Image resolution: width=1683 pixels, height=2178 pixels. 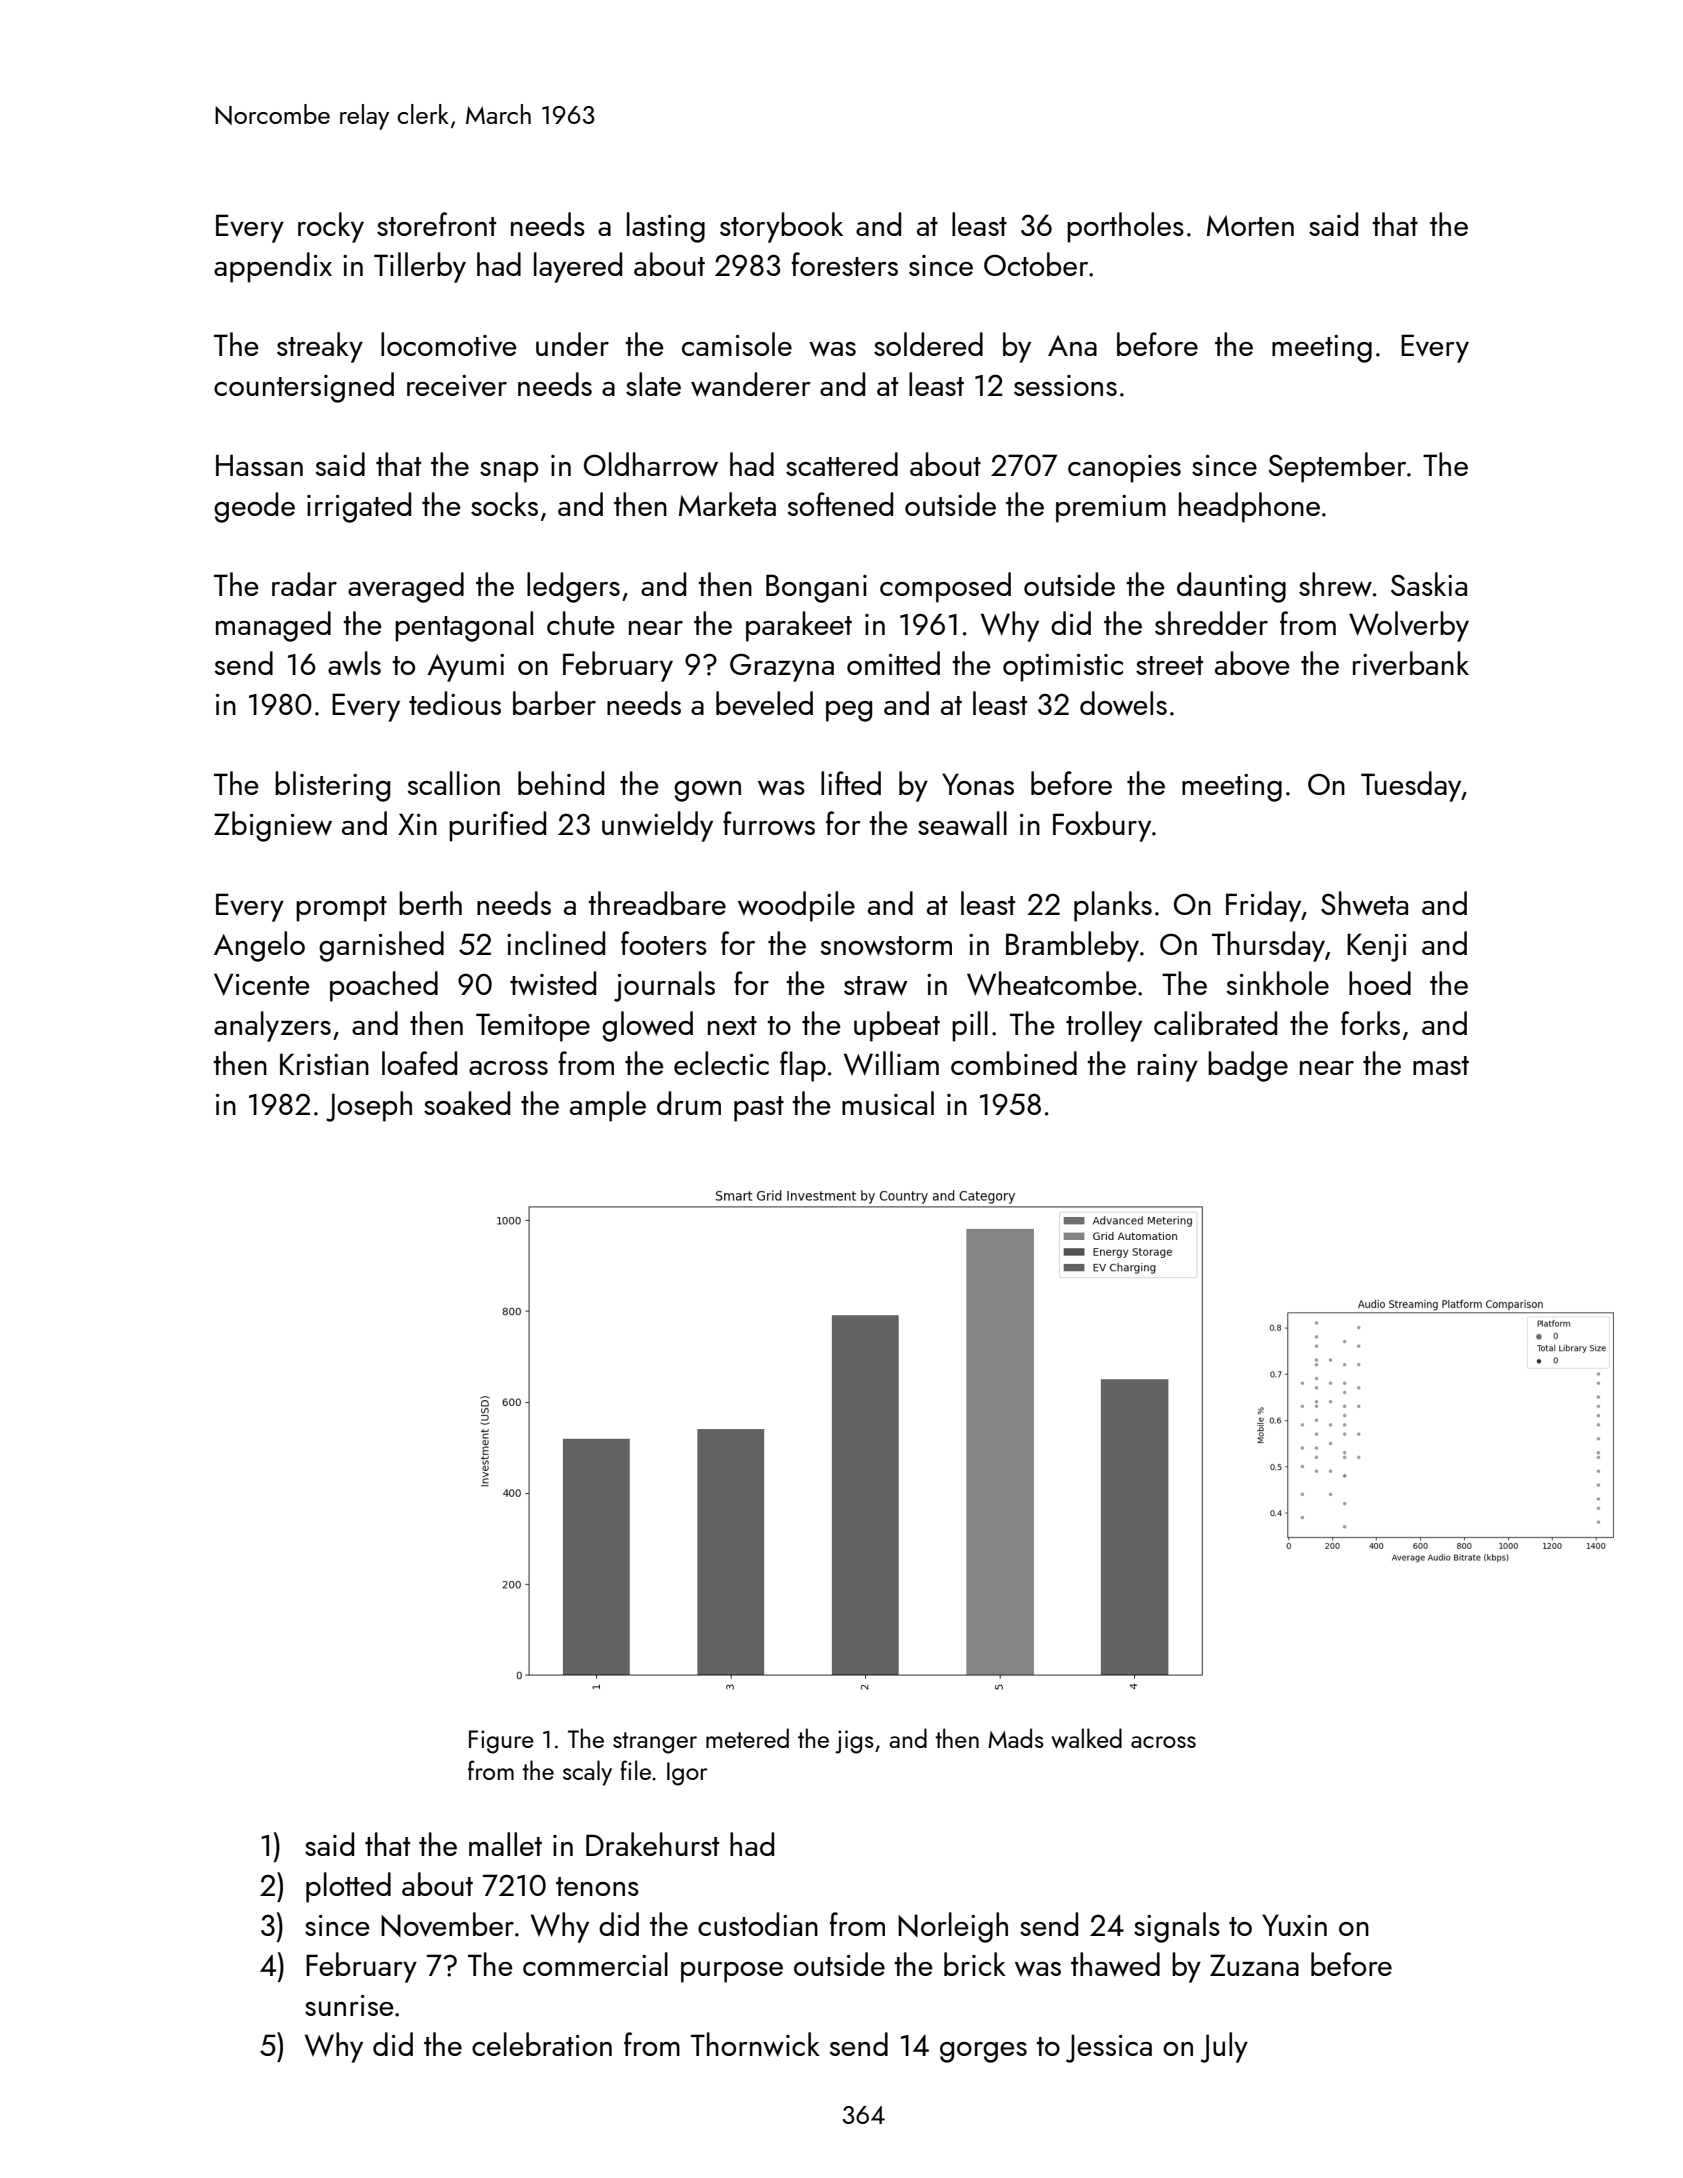 What do you see at coordinates (893, 663) in the image?
I see `omitted` at bounding box center [893, 663].
